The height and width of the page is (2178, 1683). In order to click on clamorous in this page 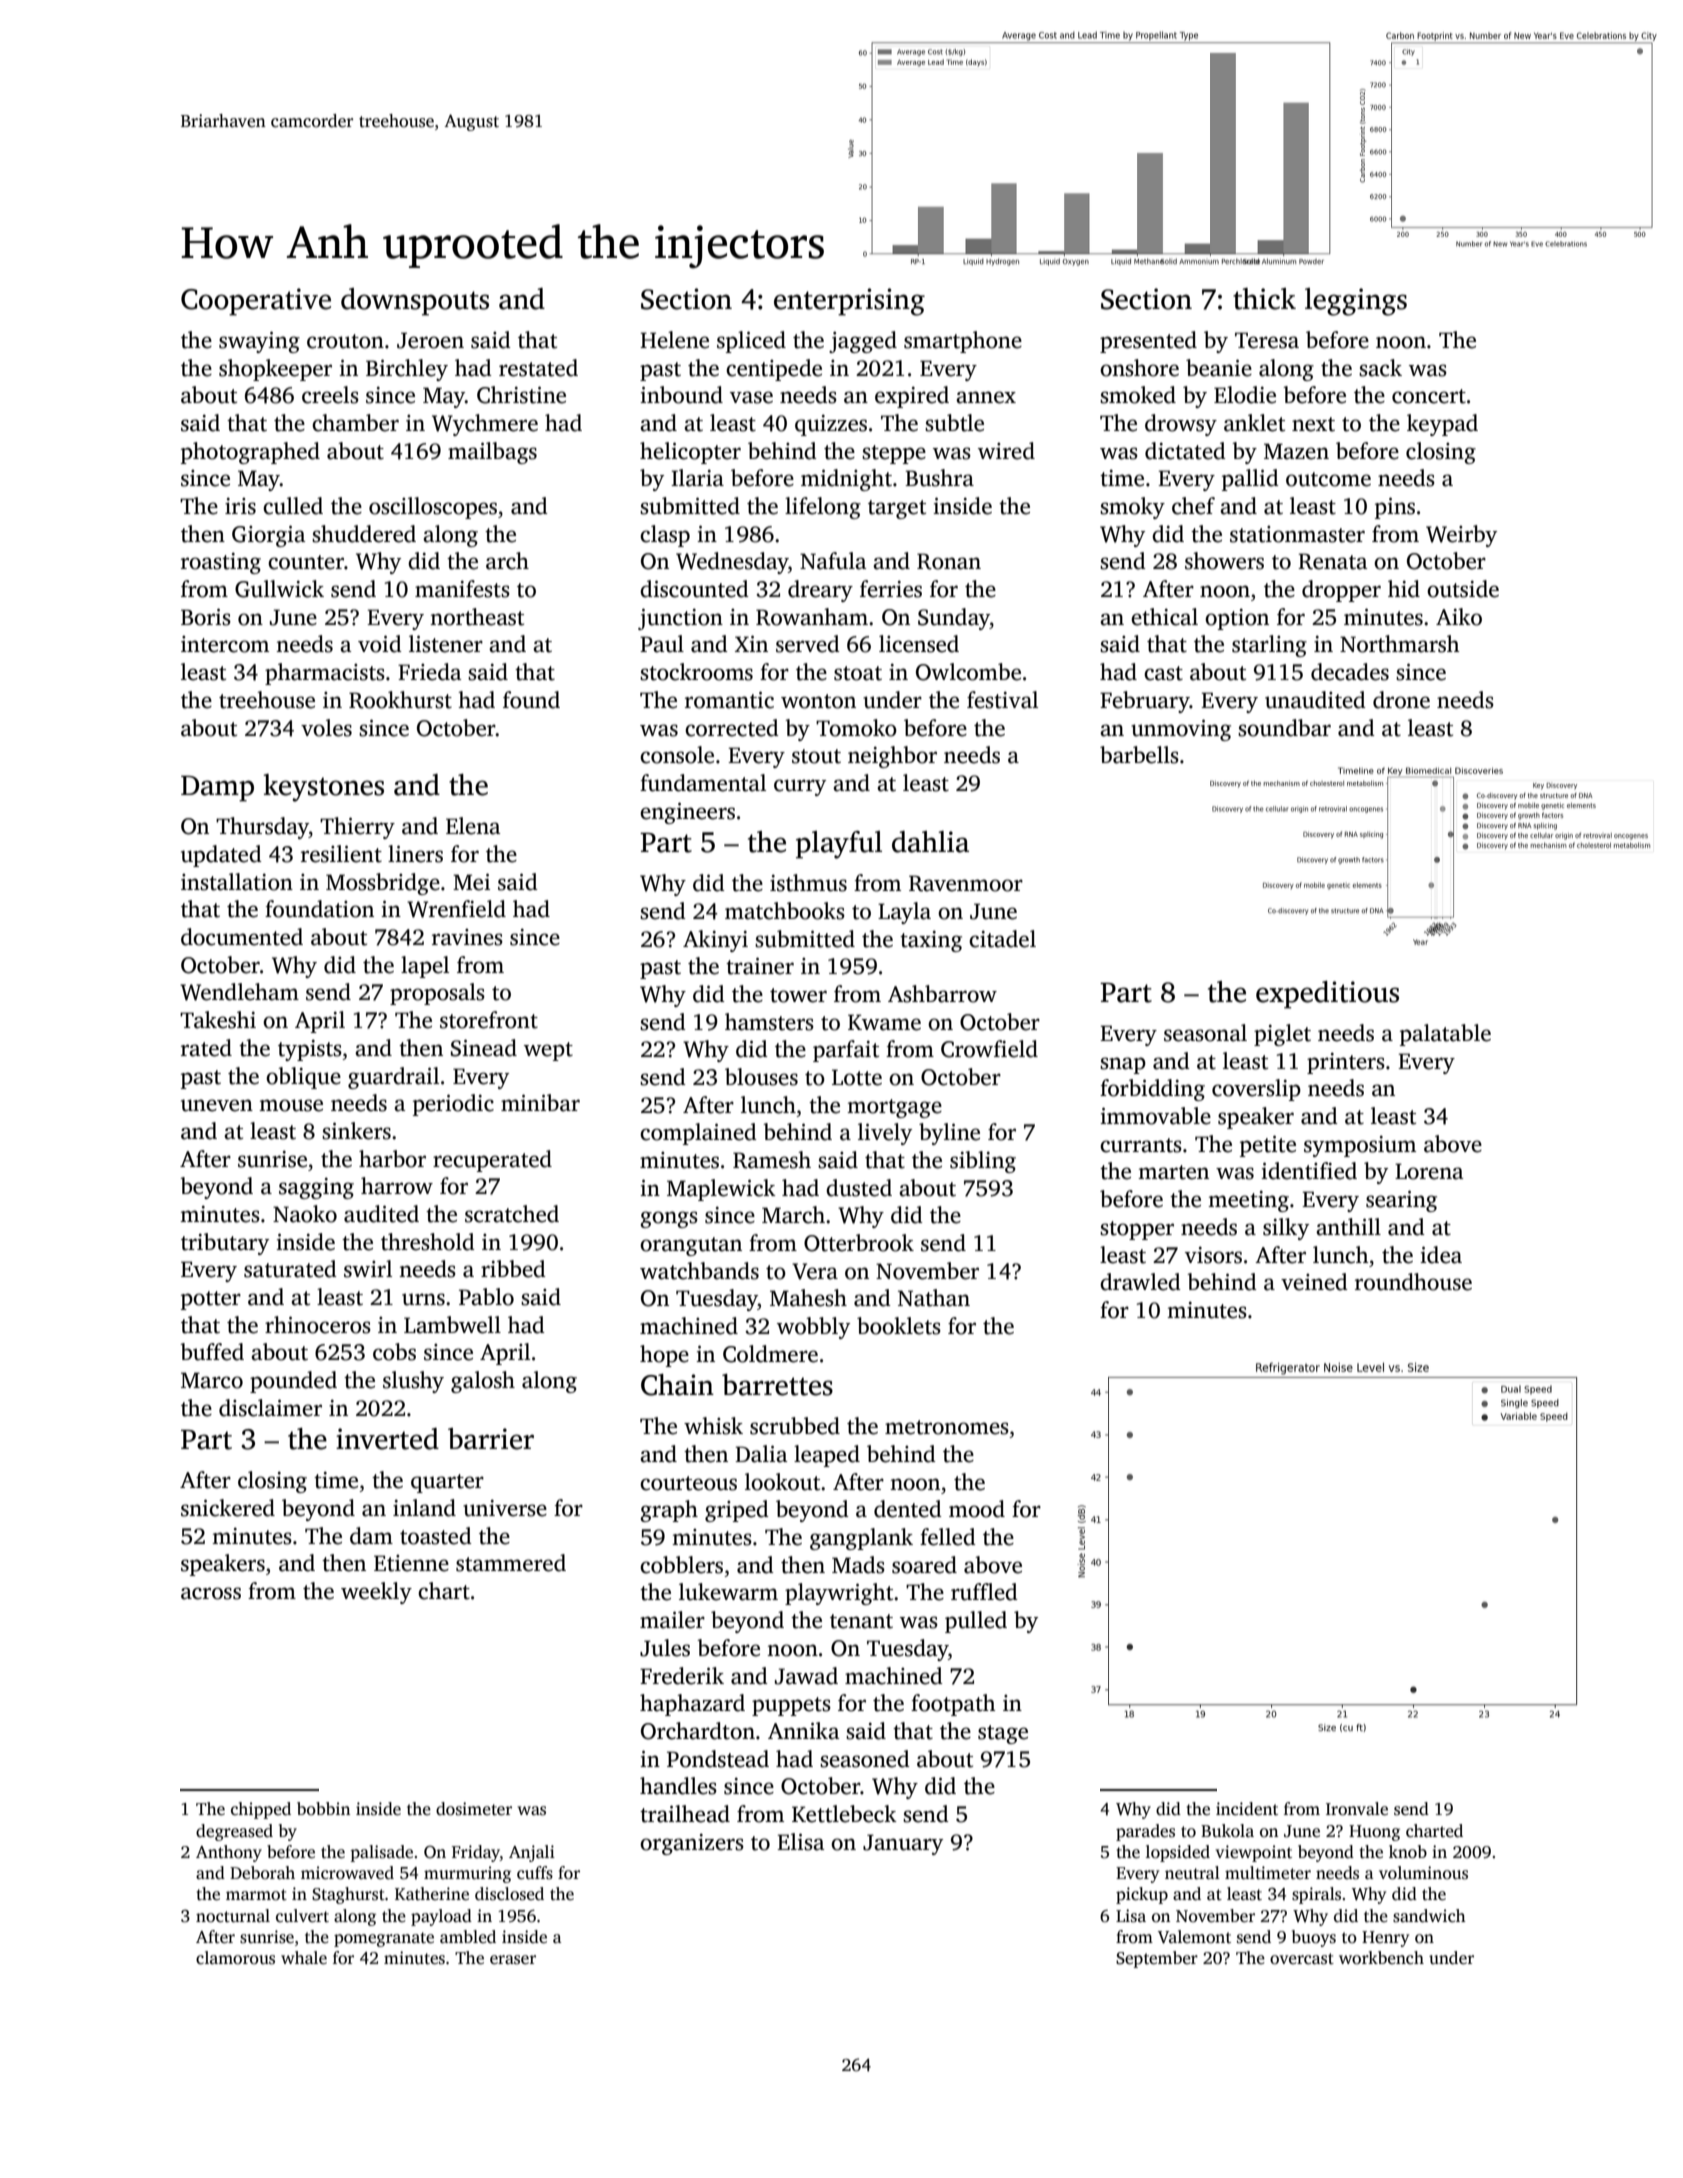, I will do `click(235, 1958)`.
